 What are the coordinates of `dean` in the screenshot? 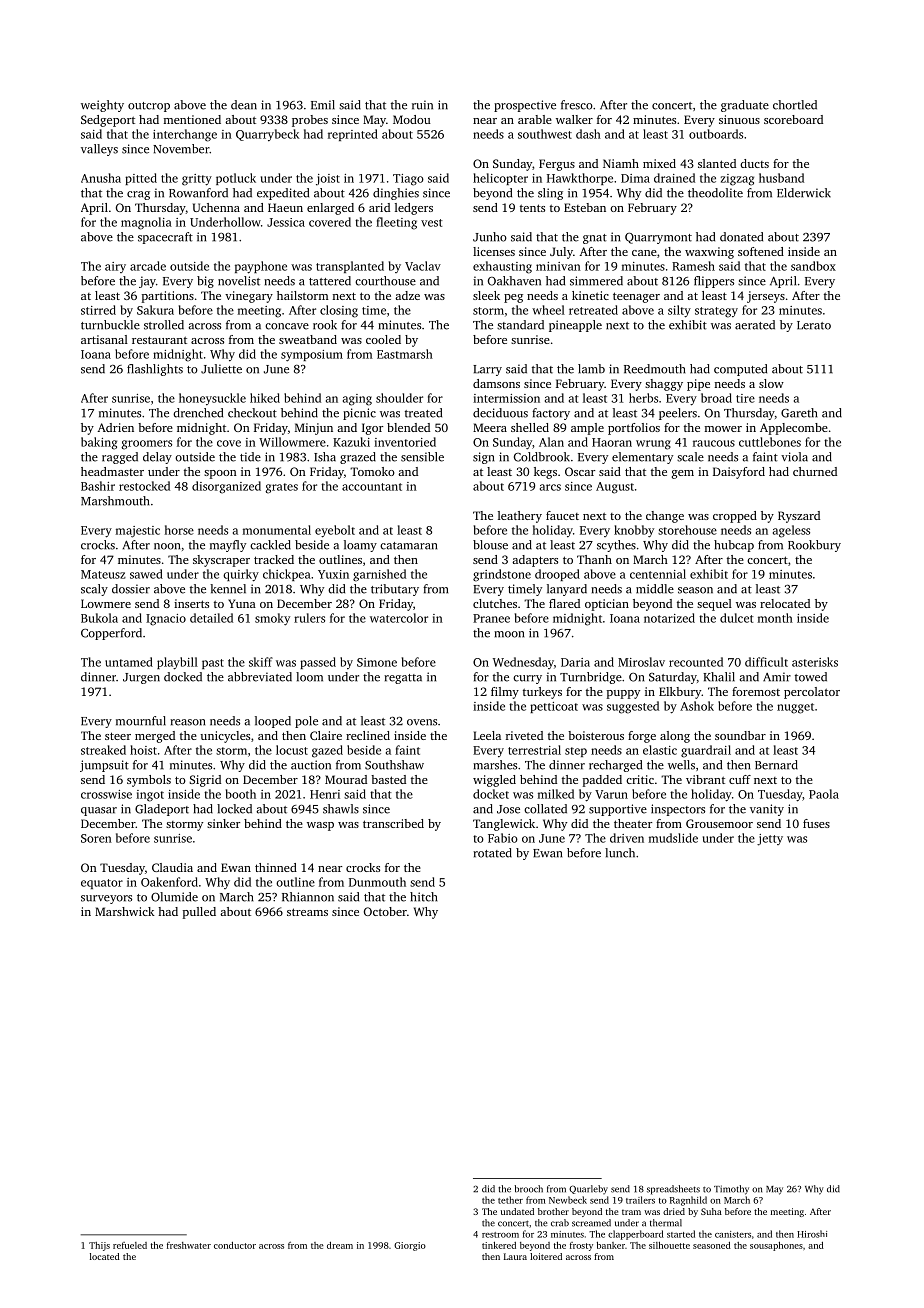 It's located at (244, 105).
